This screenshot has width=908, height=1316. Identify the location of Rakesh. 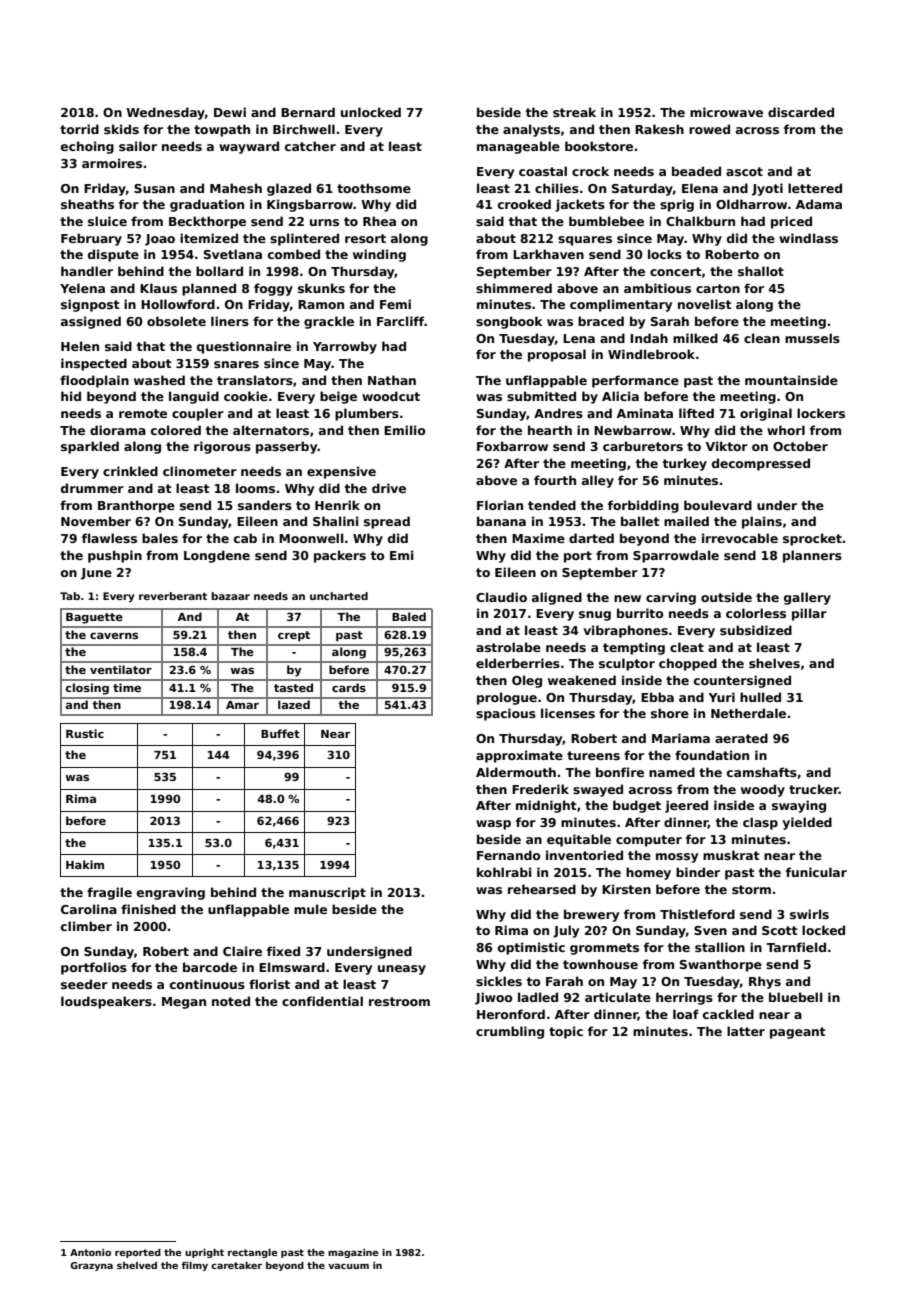
(659, 129).
